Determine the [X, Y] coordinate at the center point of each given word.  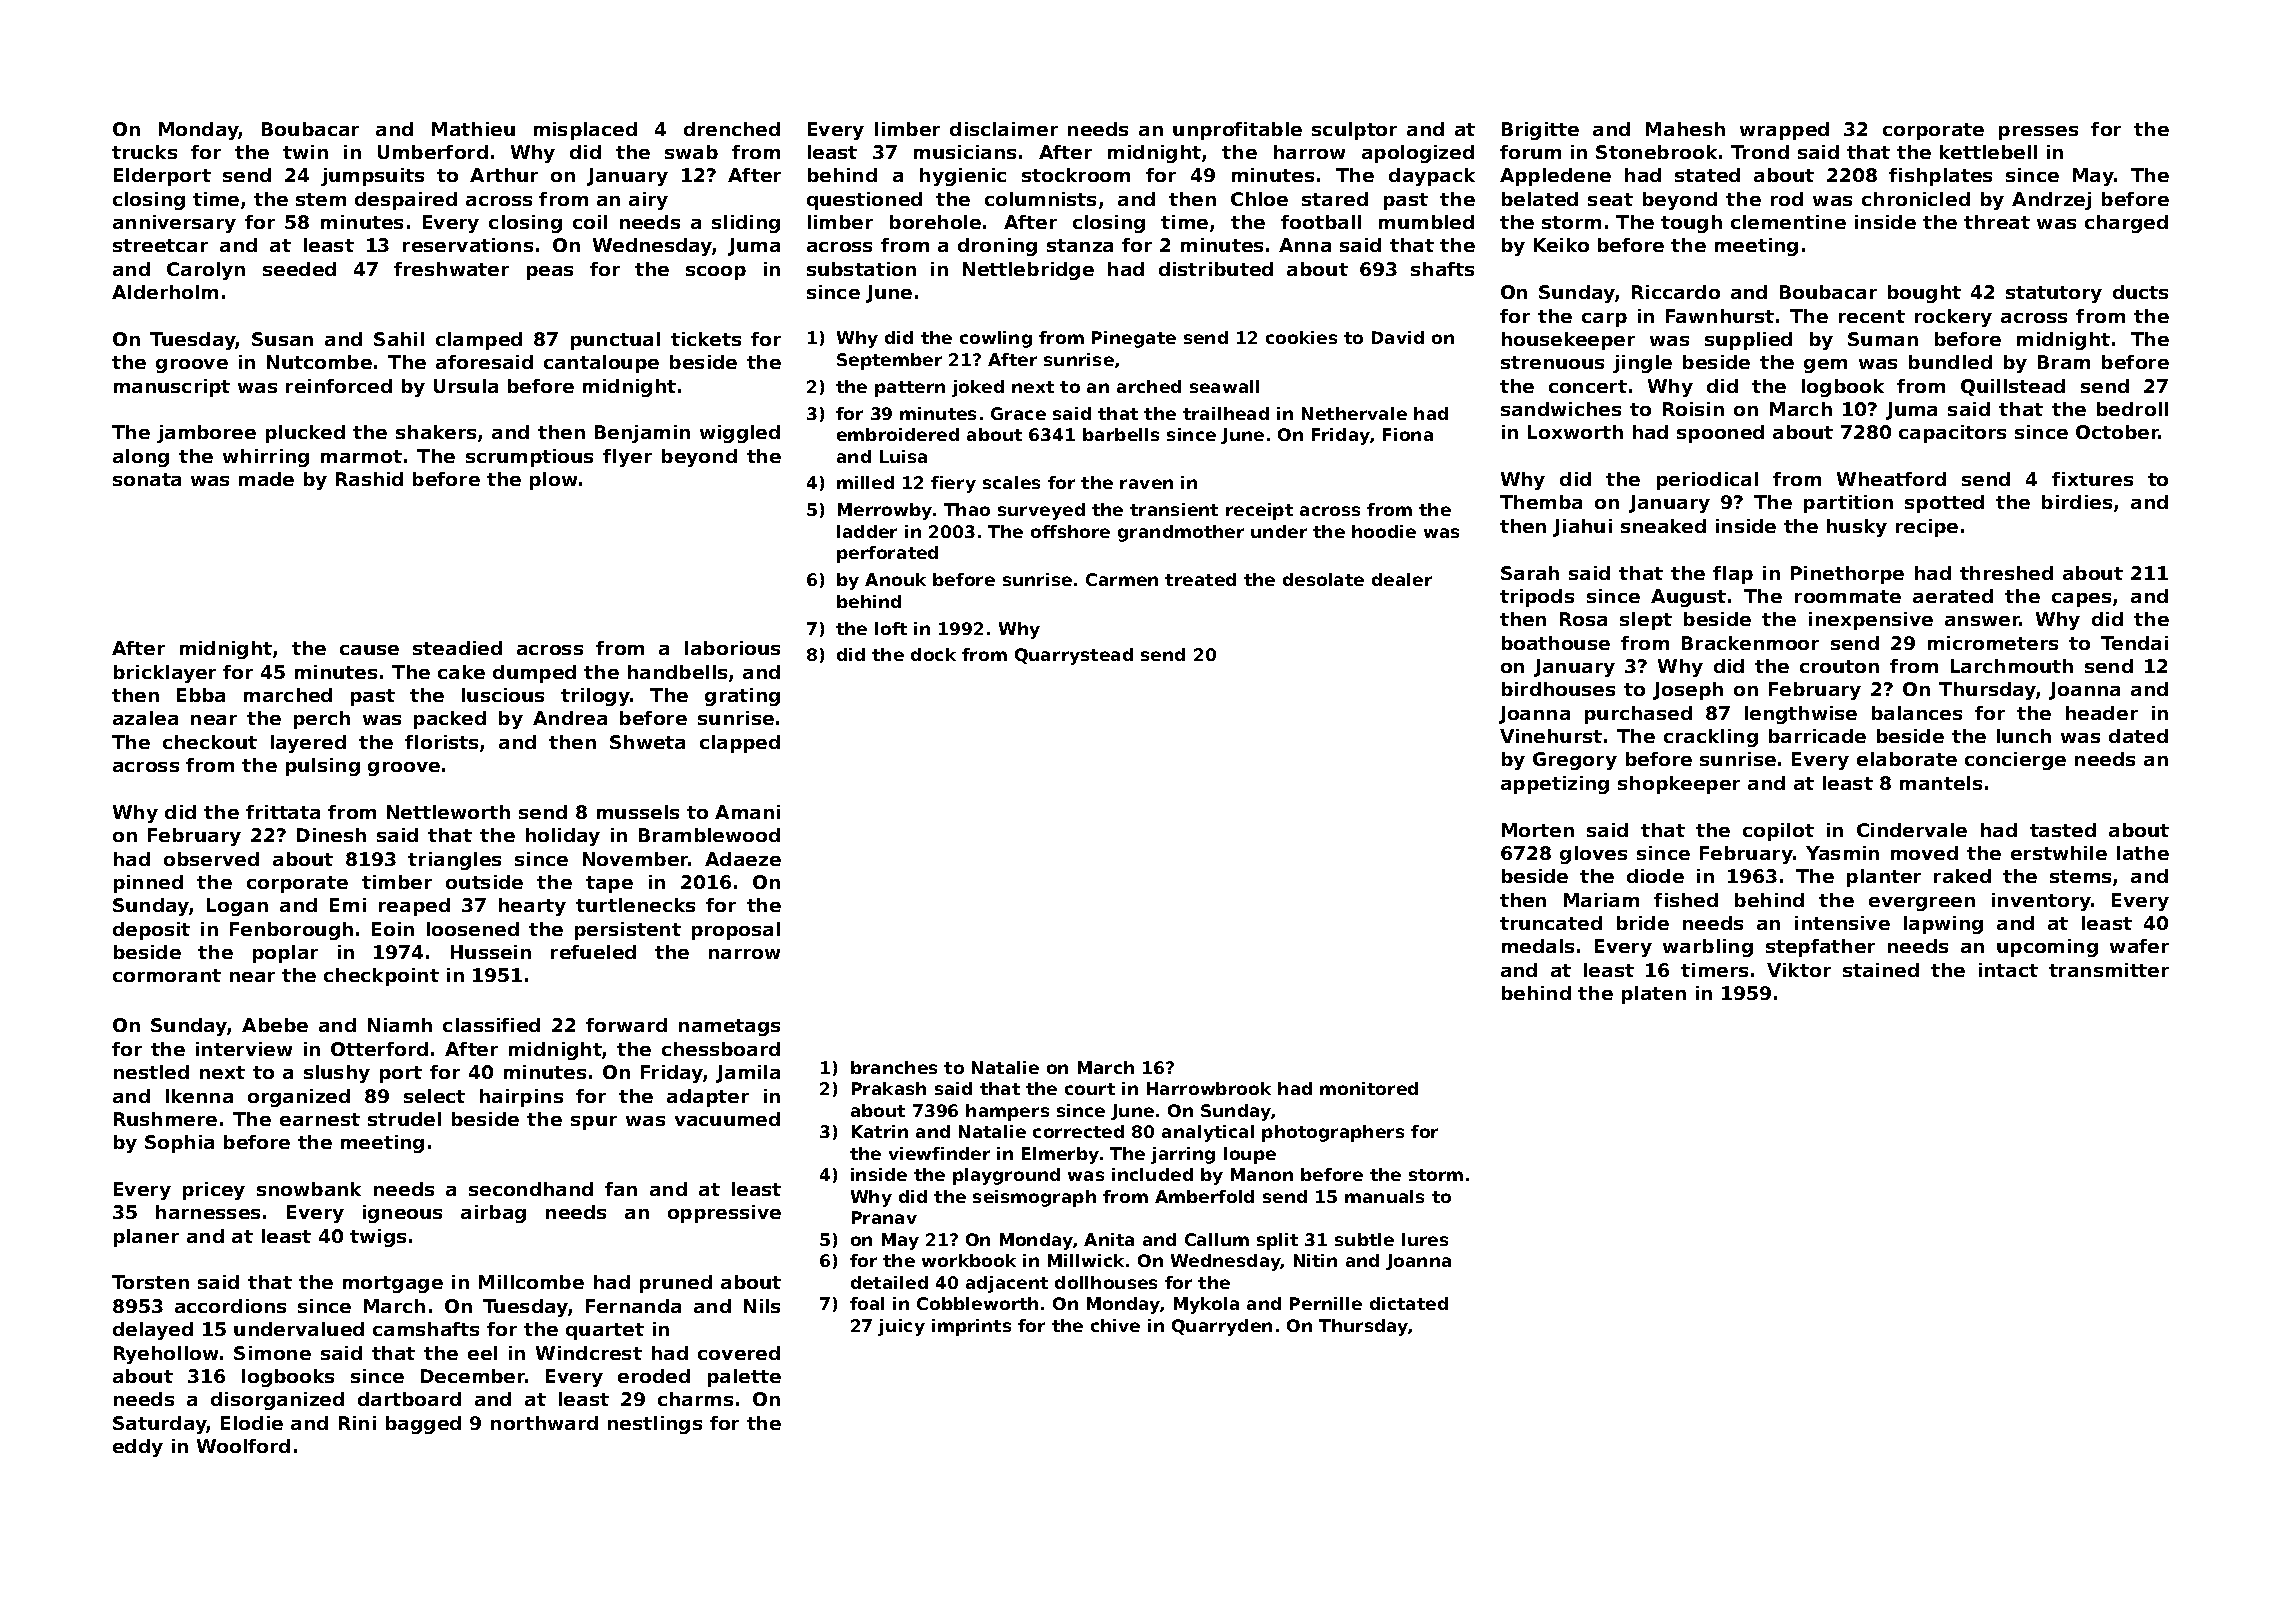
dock [933, 654]
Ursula [466, 386]
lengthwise [1801, 715]
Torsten [150, 1282]
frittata [283, 812]
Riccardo [1676, 292]
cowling [996, 339]
